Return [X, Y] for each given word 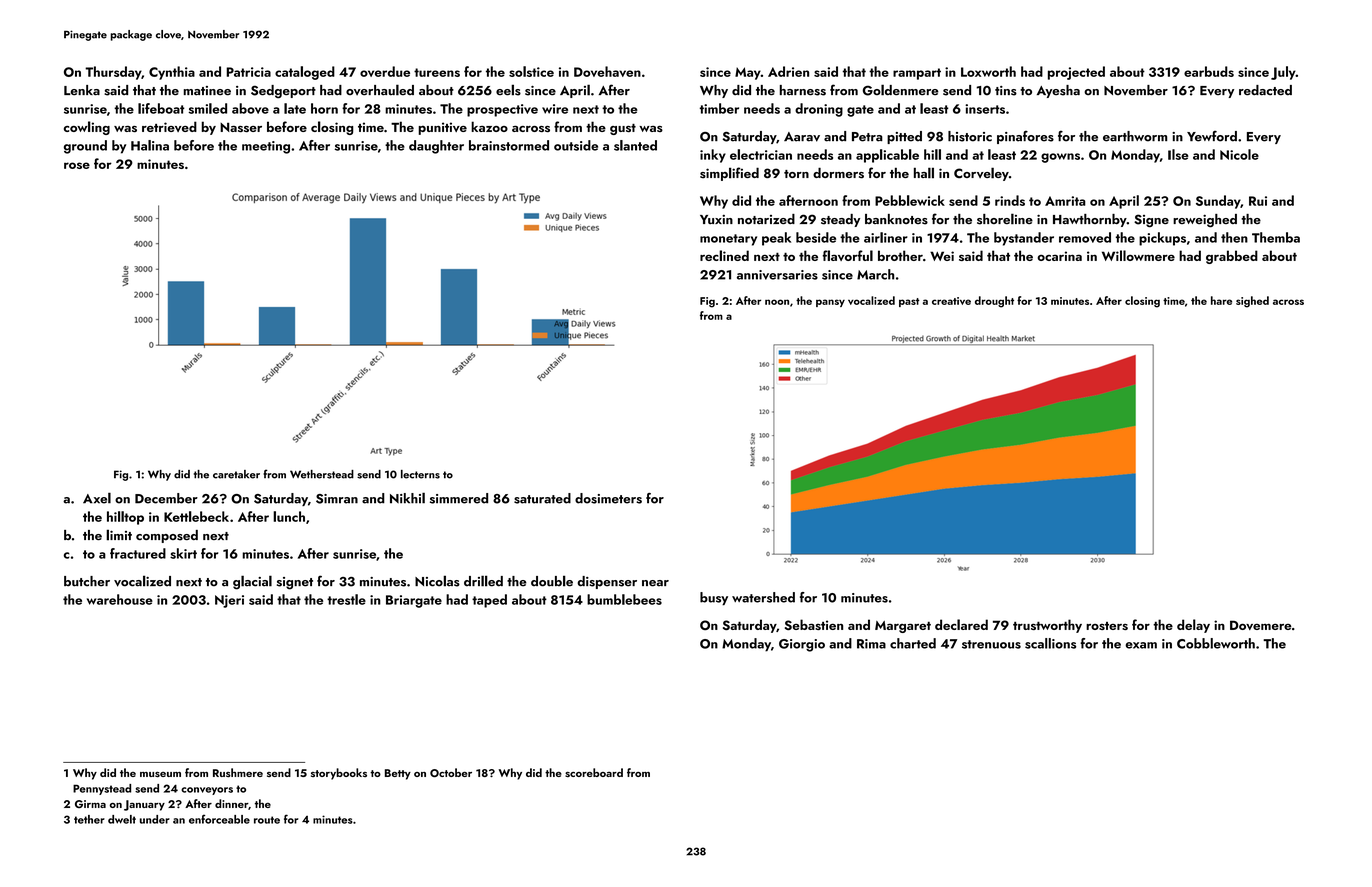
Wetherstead [322, 474]
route [267, 820]
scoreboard [594, 772]
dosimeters [608, 498]
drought [994, 302]
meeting [266, 147]
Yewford [1212, 136]
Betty [398, 774]
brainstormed [509, 145]
